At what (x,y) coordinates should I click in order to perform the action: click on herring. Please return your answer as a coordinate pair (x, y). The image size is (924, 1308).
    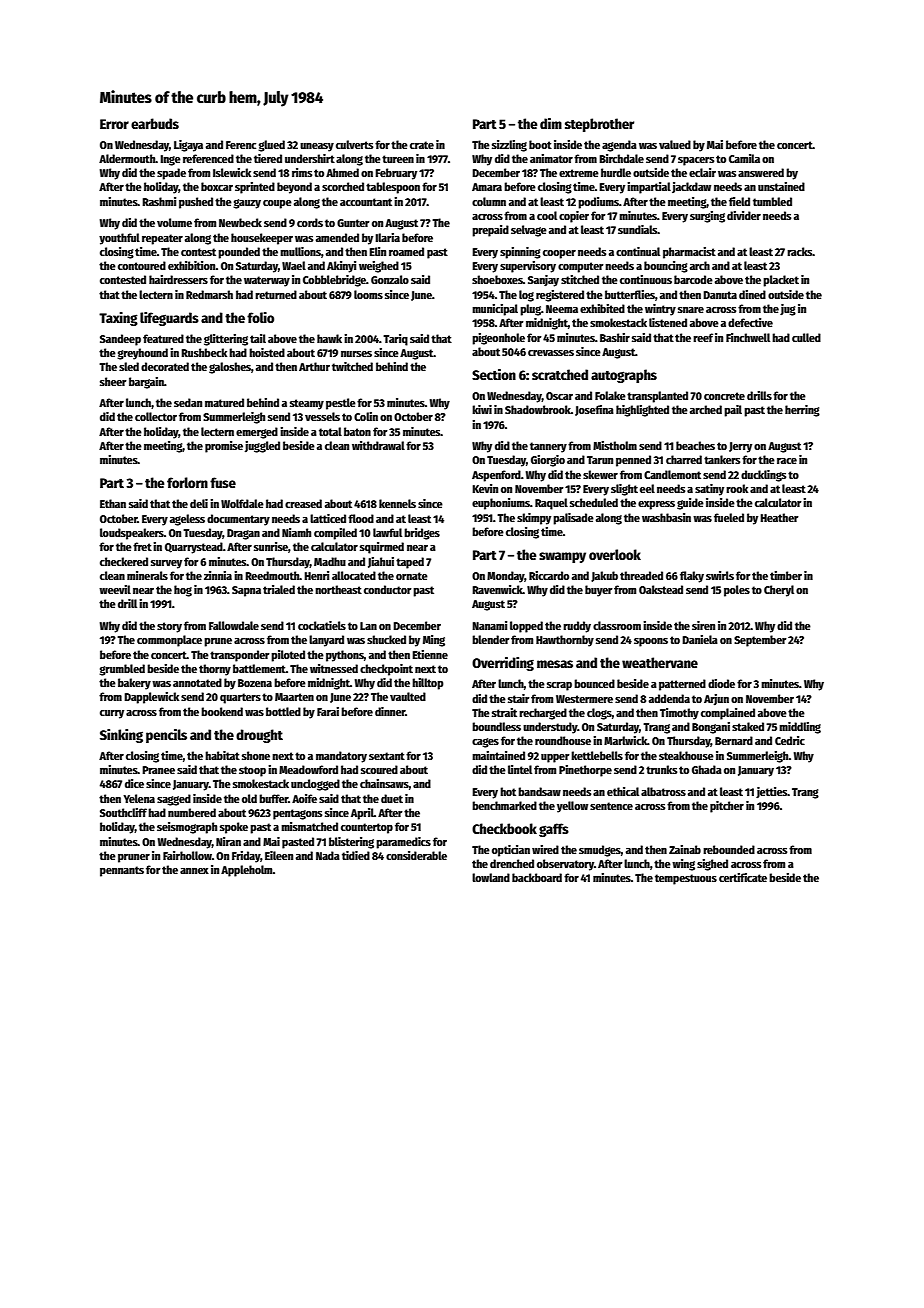
    Looking at the image, I should click on (802, 411).
